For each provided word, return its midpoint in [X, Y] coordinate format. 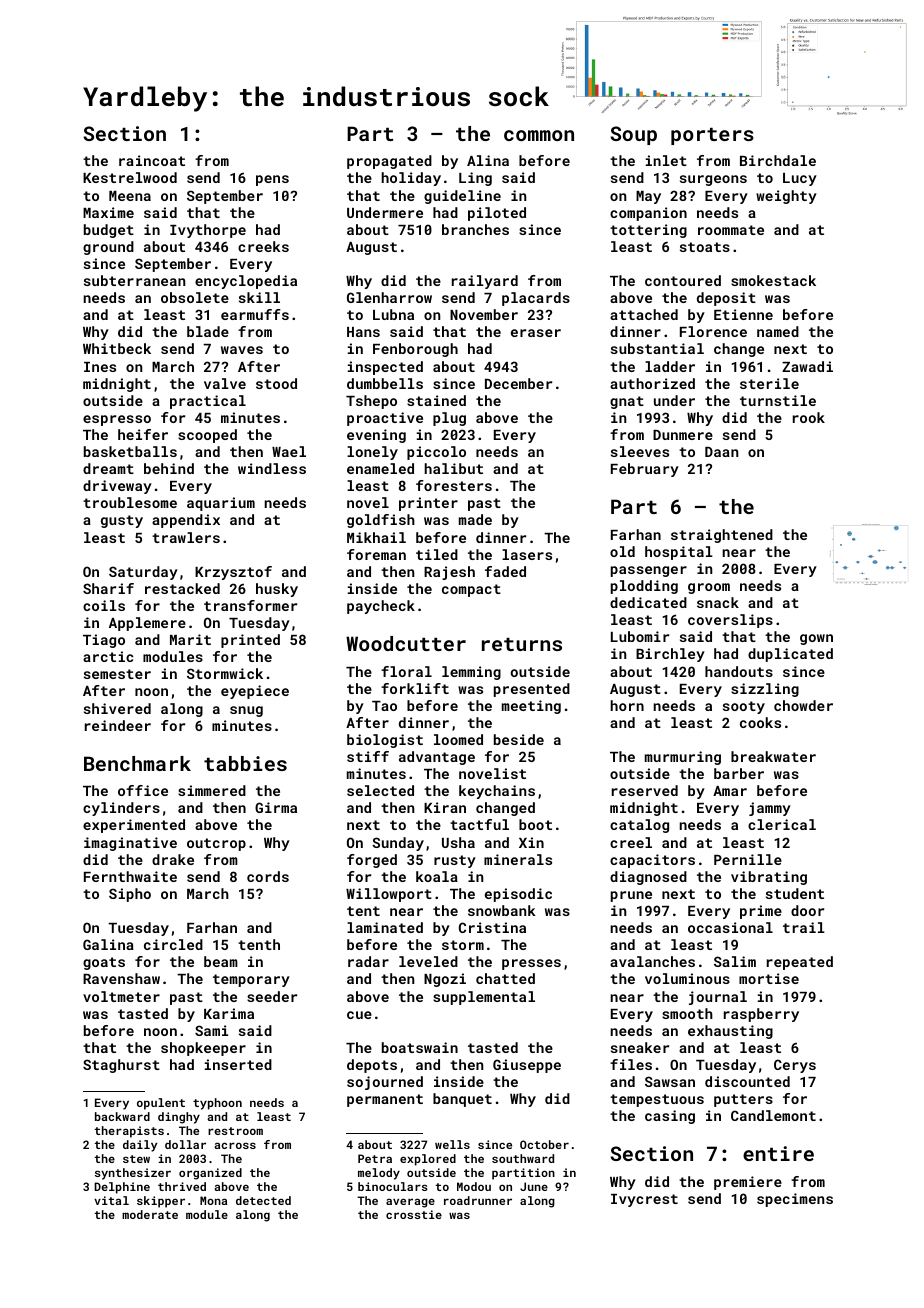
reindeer [118, 725]
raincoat [152, 160]
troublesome [130, 502]
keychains [497, 792]
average [410, 1203]
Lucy [800, 179]
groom [709, 588]
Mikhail [376, 537]
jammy [770, 809]
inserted [238, 1064]
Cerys [795, 1066]
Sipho [130, 895]
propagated [389, 162]
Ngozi [445, 980]
